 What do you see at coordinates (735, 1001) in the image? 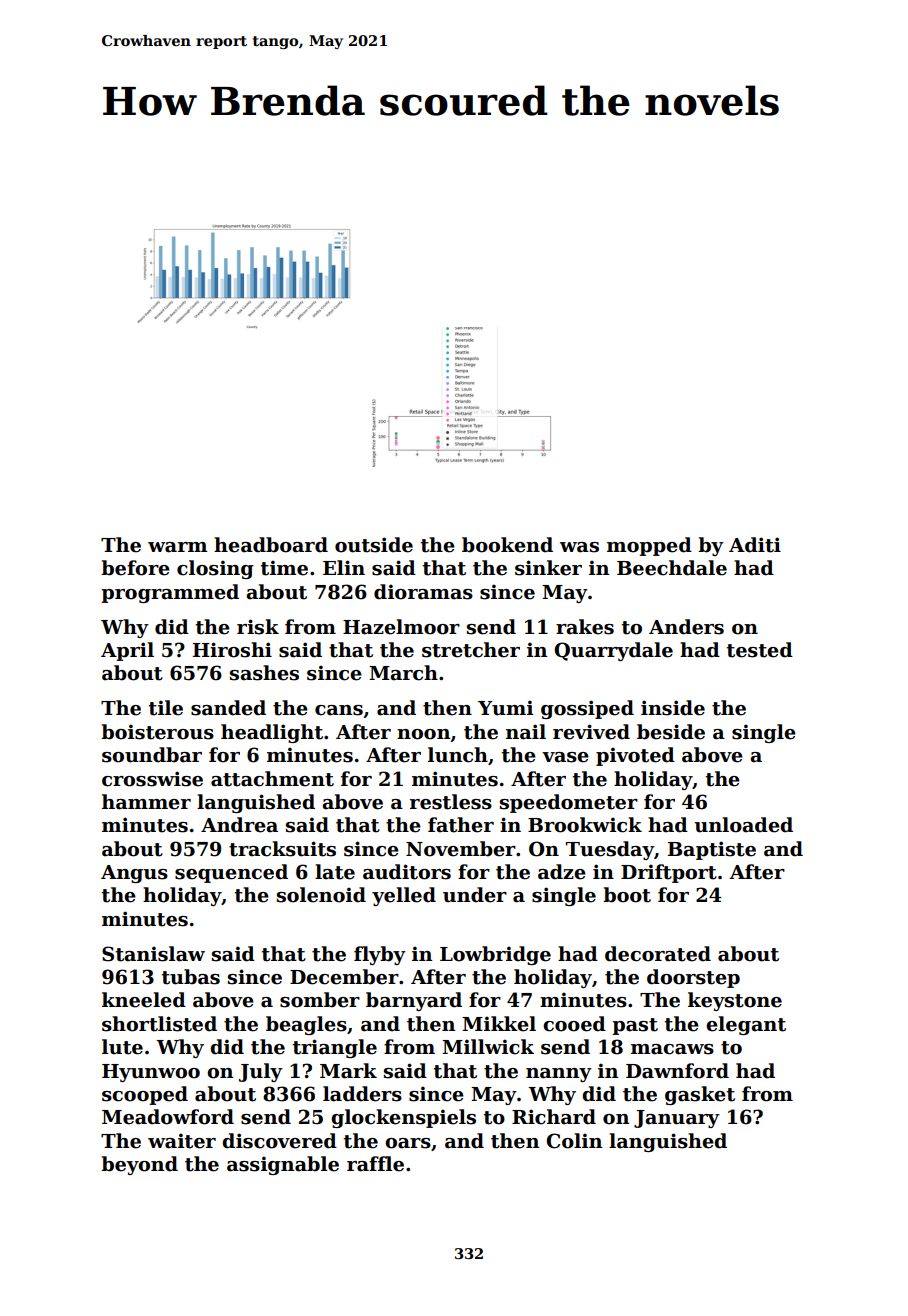
I see `keystone` at bounding box center [735, 1001].
